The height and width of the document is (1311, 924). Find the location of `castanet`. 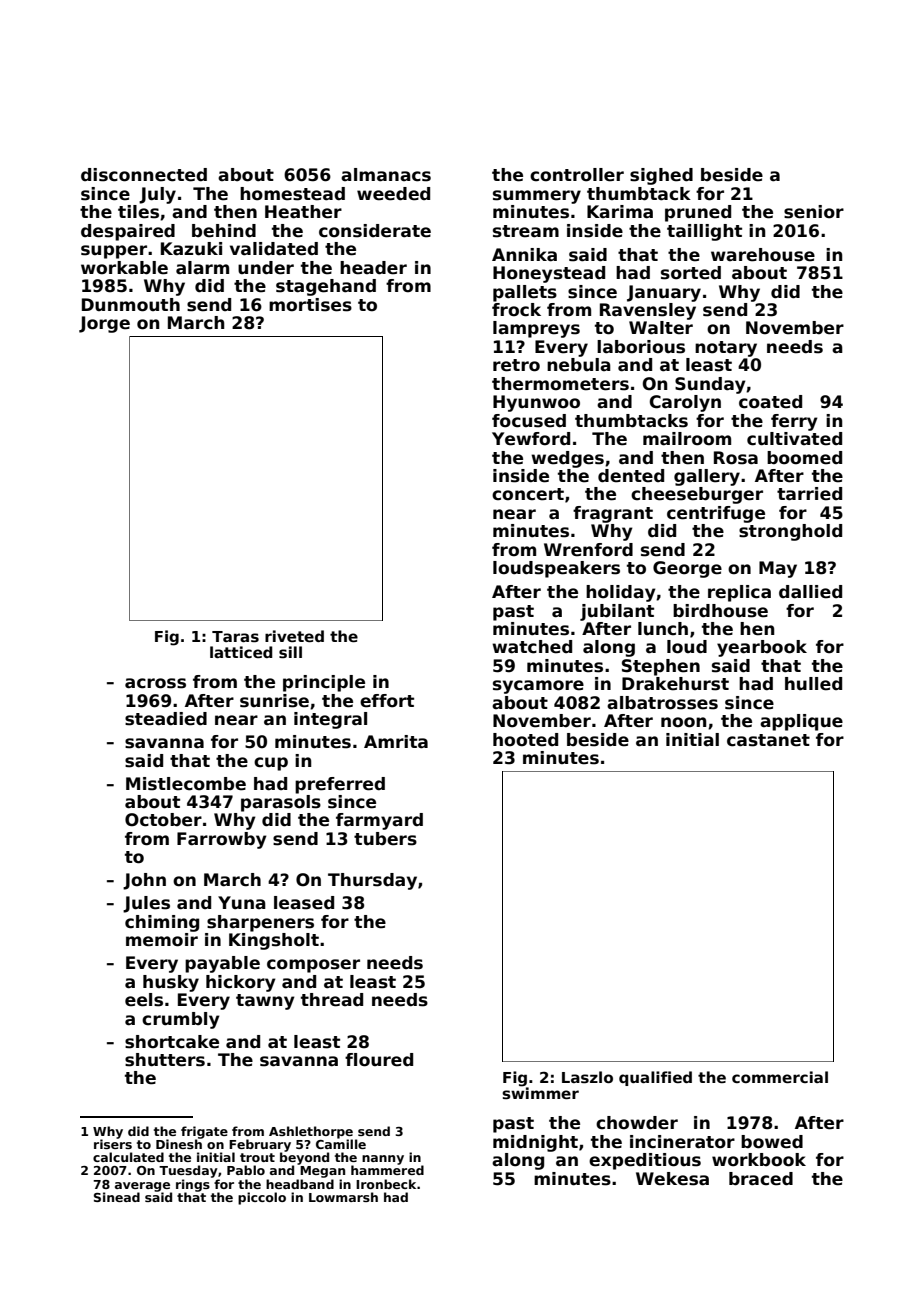

castanet is located at coordinates (768, 740).
